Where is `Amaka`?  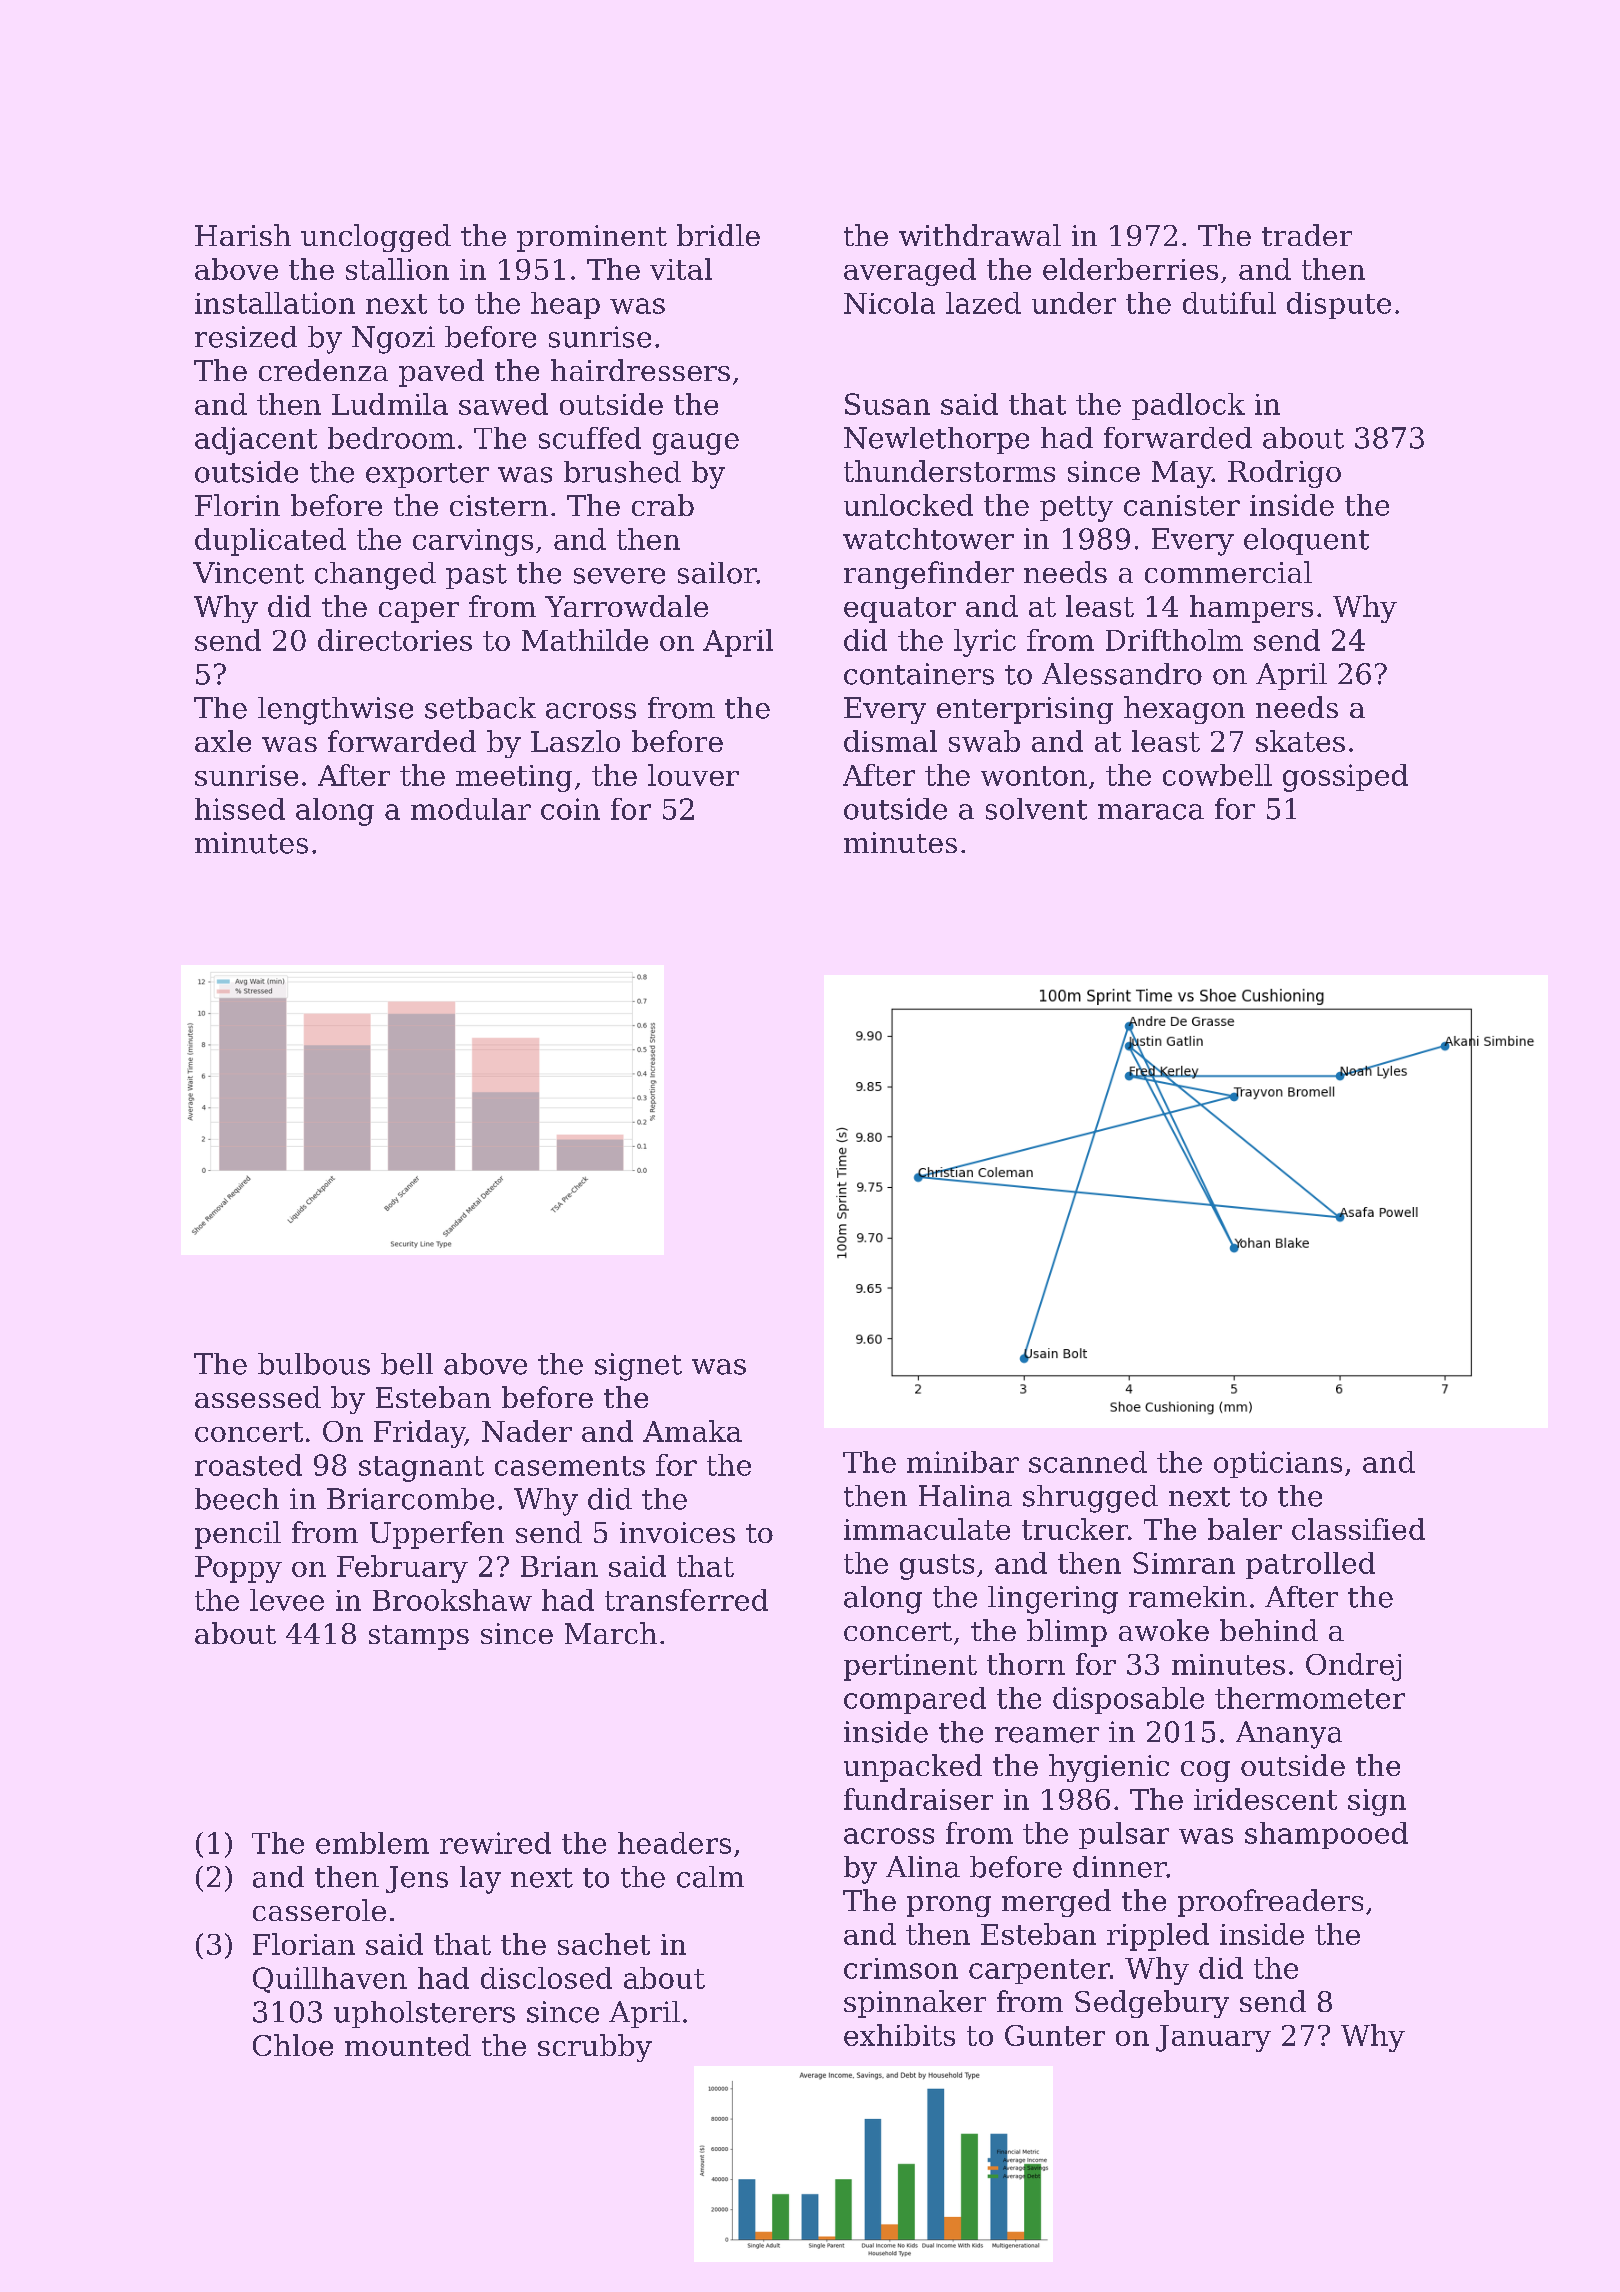 Amaka is located at coordinates (692, 1431).
